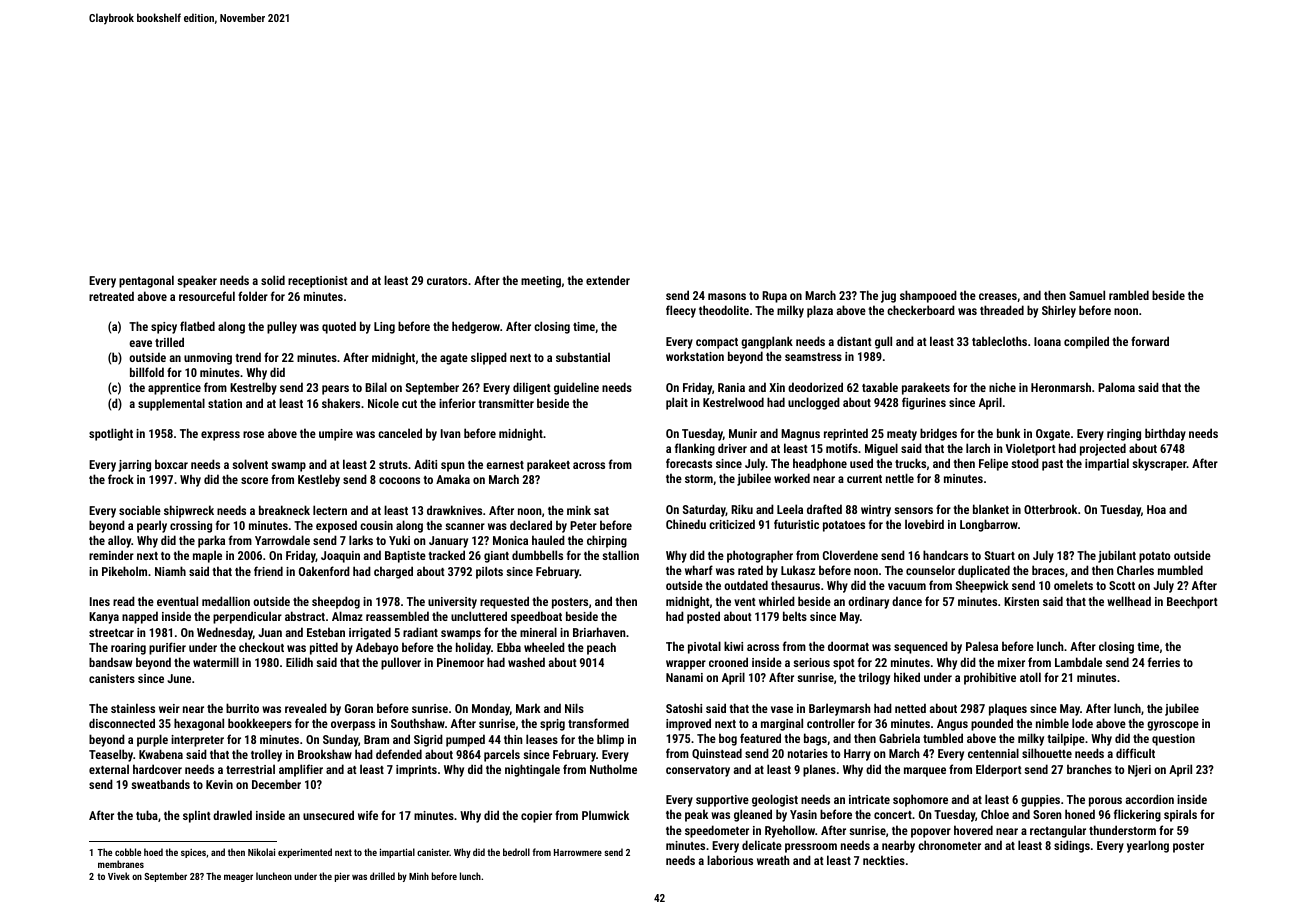  Describe the element at coordinates (447, 281) in the screenshot. I see `curators` at that location.
